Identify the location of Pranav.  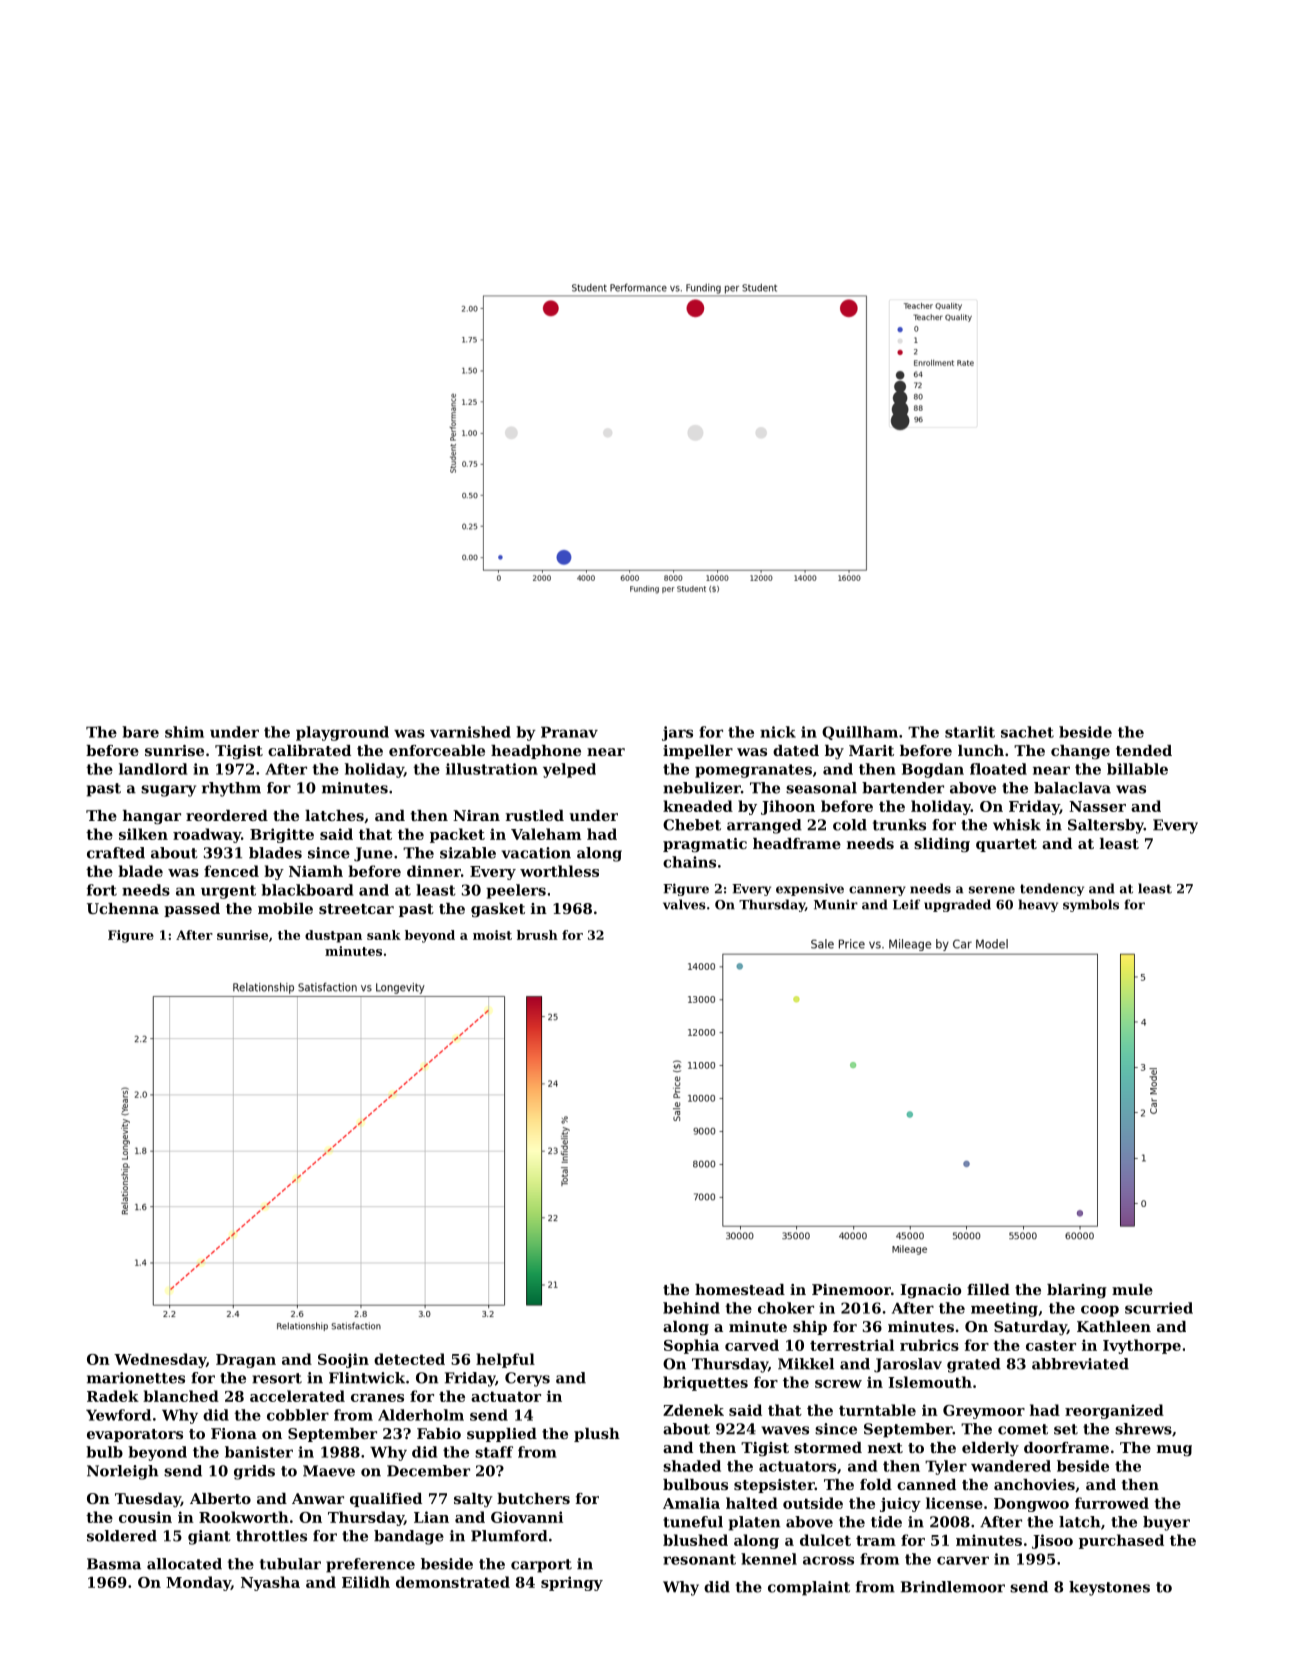
(569, 732).
